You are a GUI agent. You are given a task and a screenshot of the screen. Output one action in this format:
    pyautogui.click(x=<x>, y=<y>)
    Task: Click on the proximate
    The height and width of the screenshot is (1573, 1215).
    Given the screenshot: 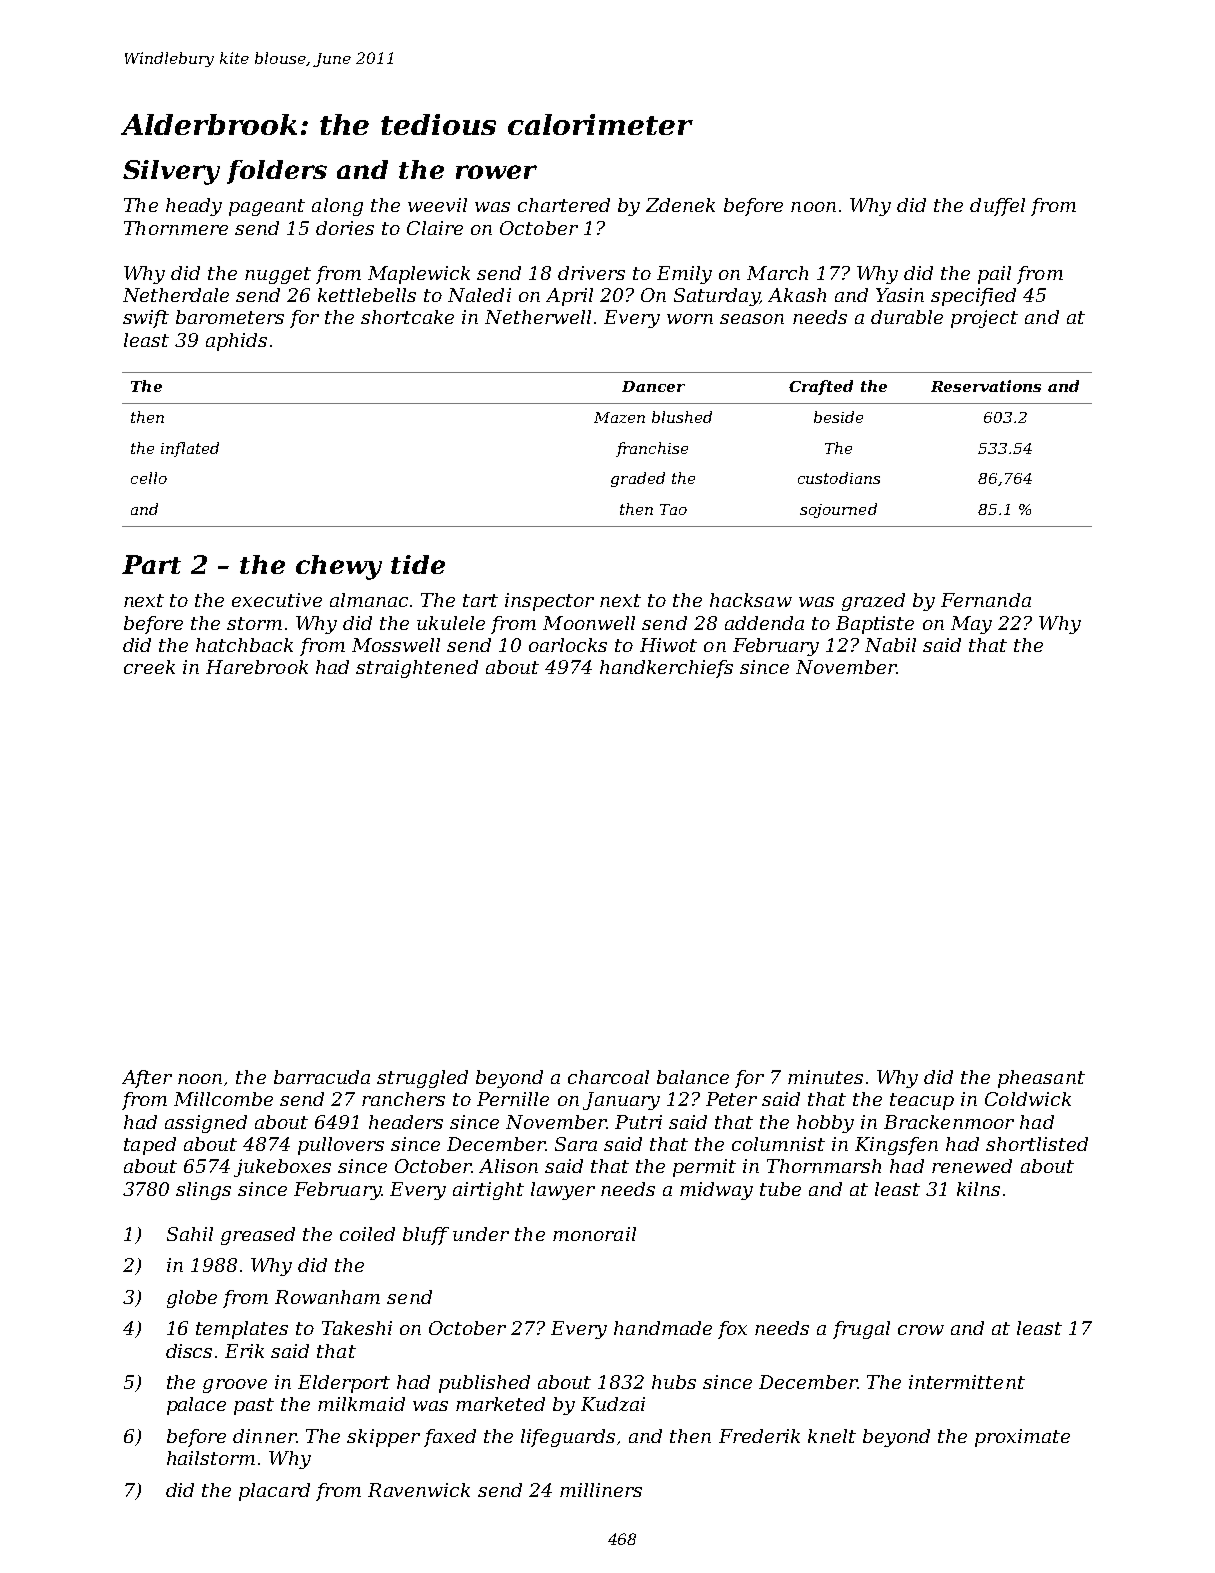 What is the action you would take?
    pyautogui.click(x=1022, y=1438)
